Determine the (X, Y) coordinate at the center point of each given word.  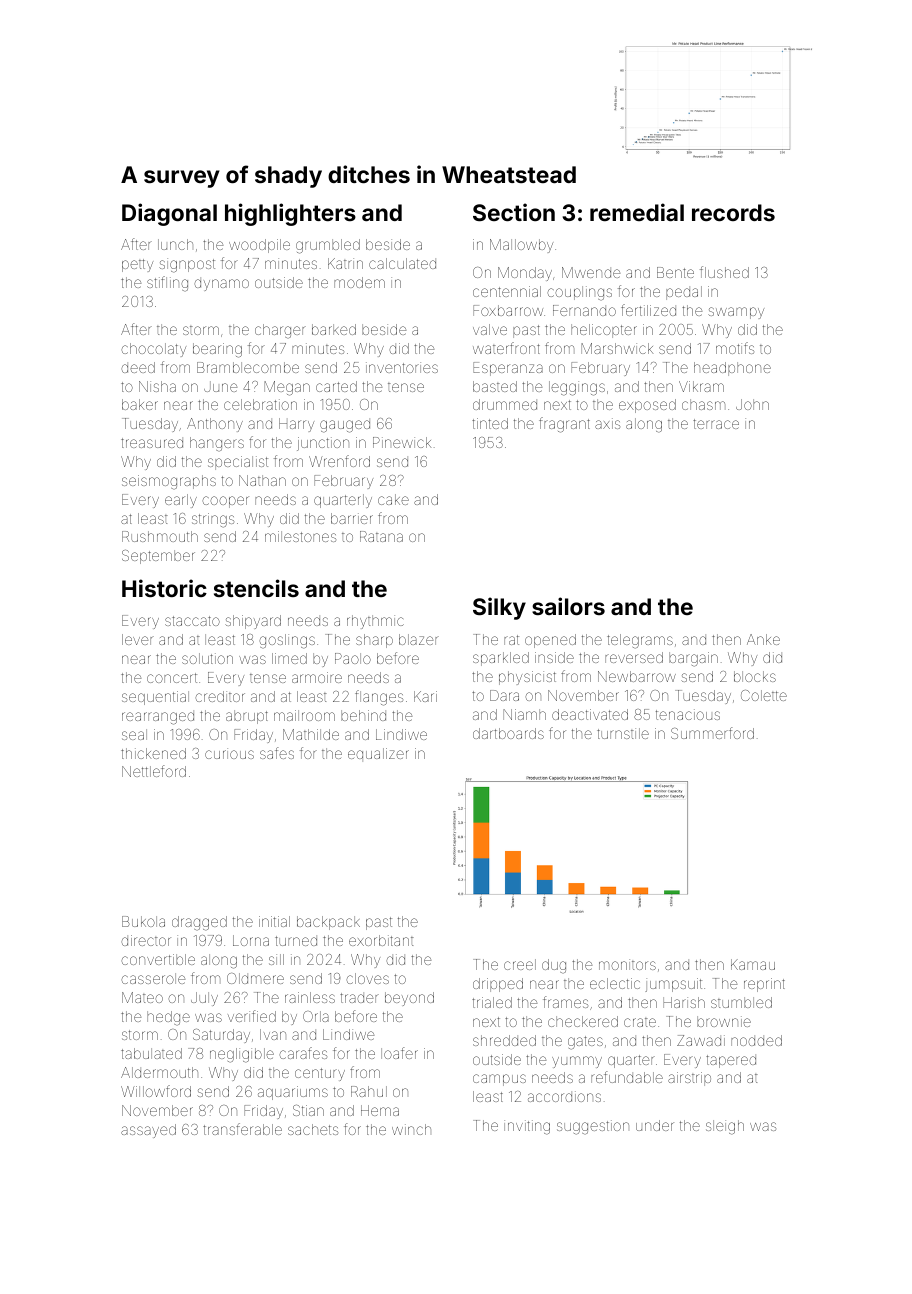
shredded (504, 1040)
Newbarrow (637, 676)
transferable (242, 1129)
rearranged (158, 718)
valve (490, 329)
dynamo (221, 285)
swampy (736, 313)
